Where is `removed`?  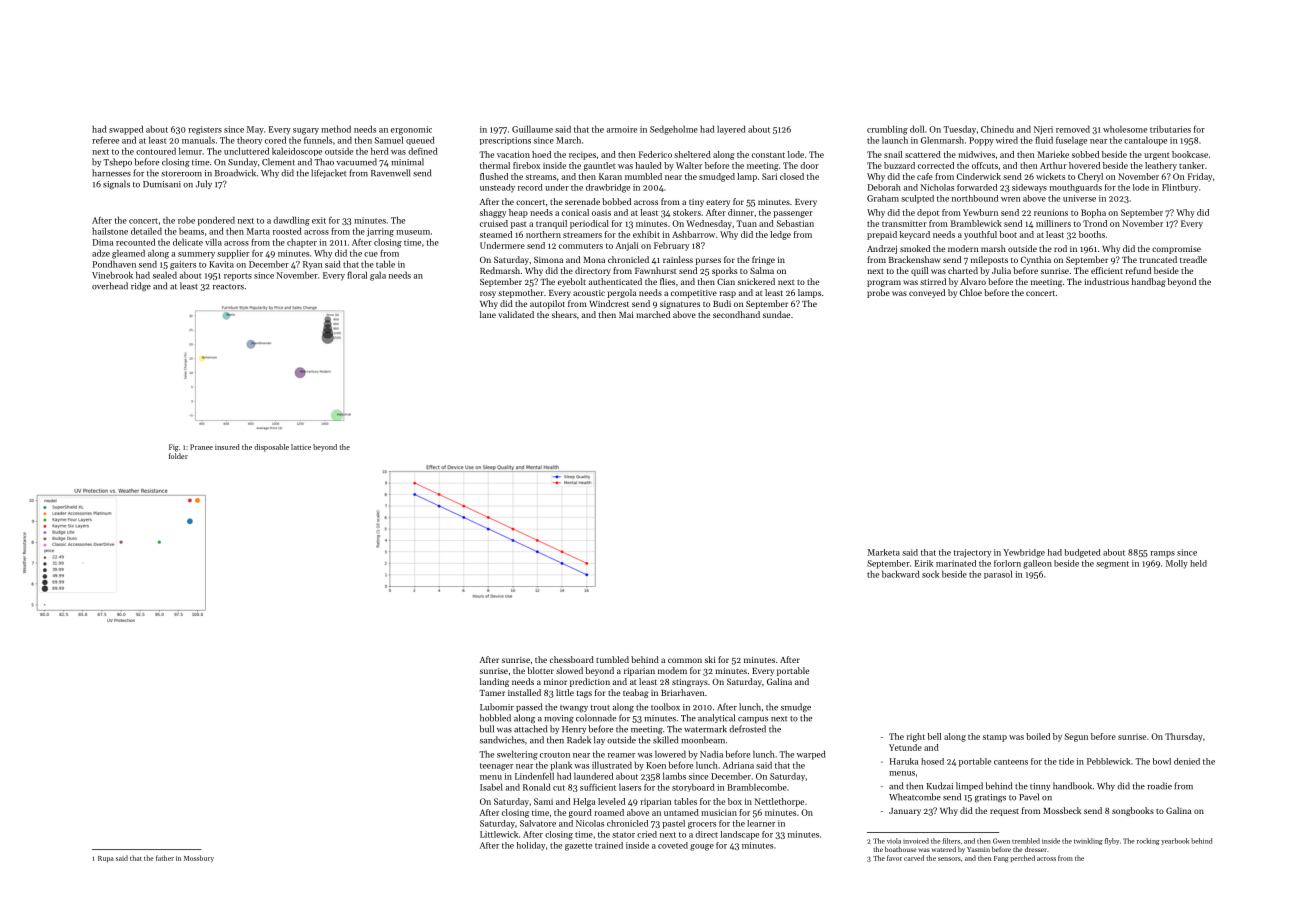
removed is located at coordinates (1073, 129).
